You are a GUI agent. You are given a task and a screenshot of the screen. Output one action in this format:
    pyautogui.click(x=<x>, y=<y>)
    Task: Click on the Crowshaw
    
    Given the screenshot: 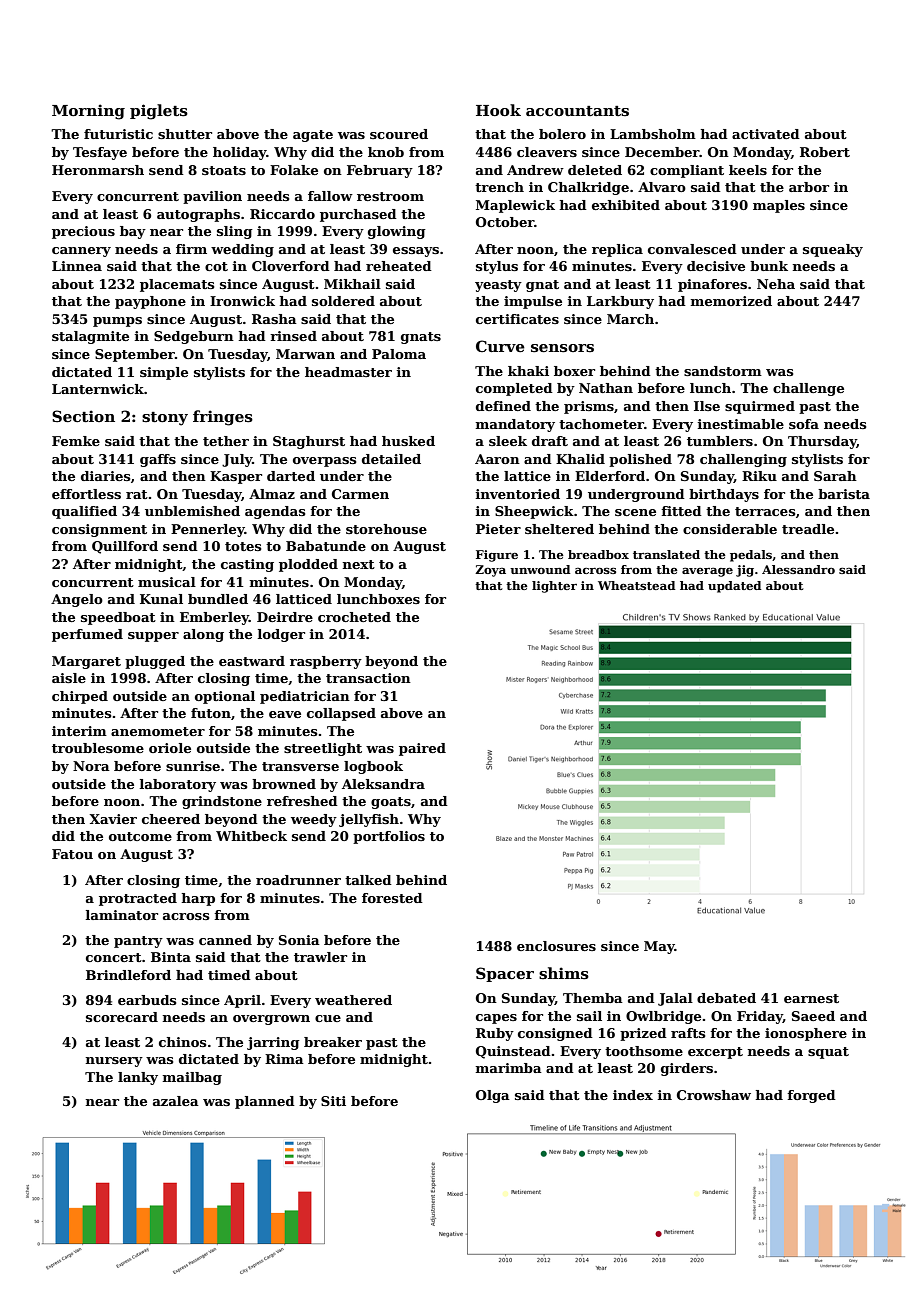 What is the action you would take?
    pyautogui.click(x=714, y=1095)
